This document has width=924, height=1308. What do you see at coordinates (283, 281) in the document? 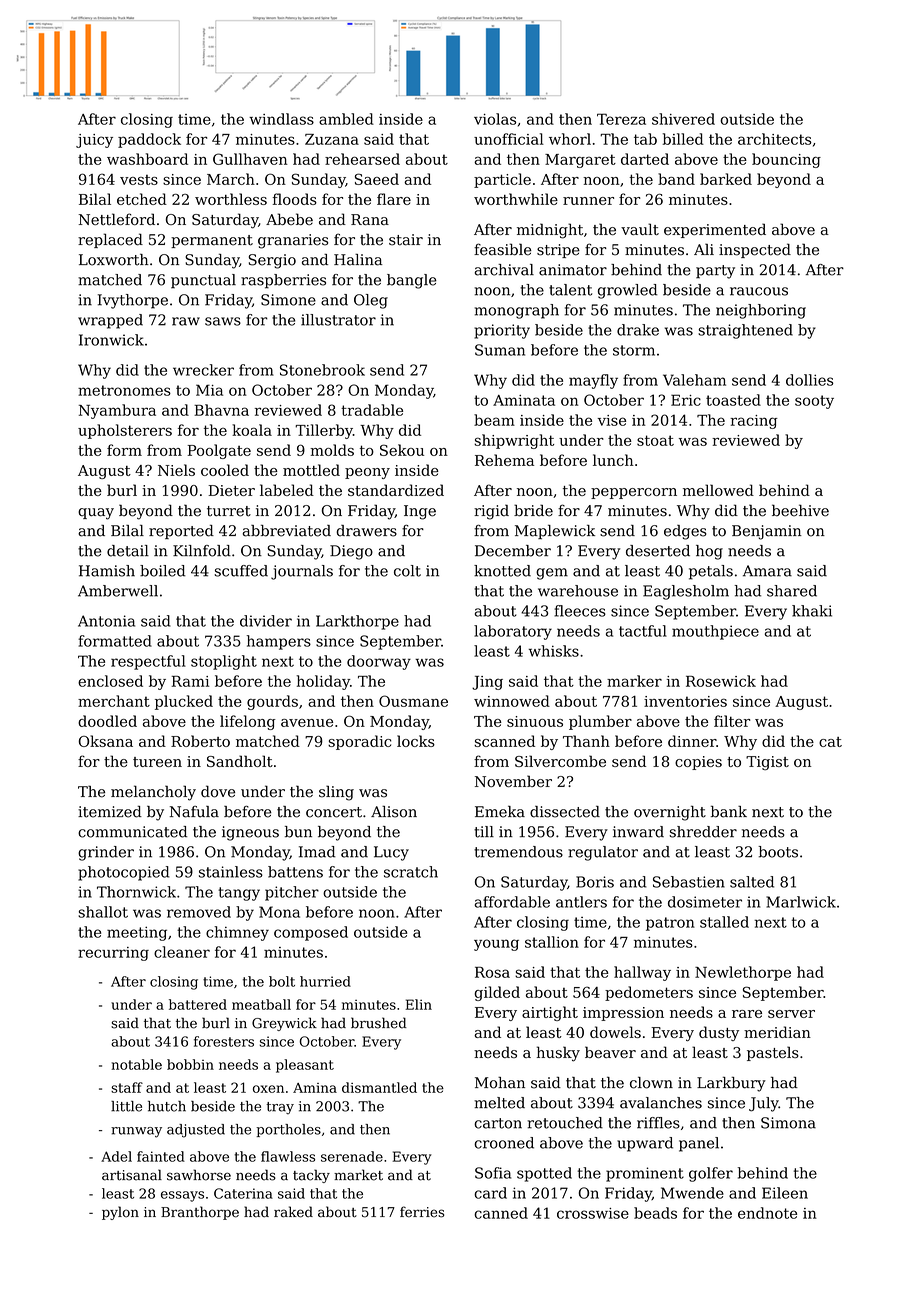
I see `raspberries` at bounding box center [283, 281].
